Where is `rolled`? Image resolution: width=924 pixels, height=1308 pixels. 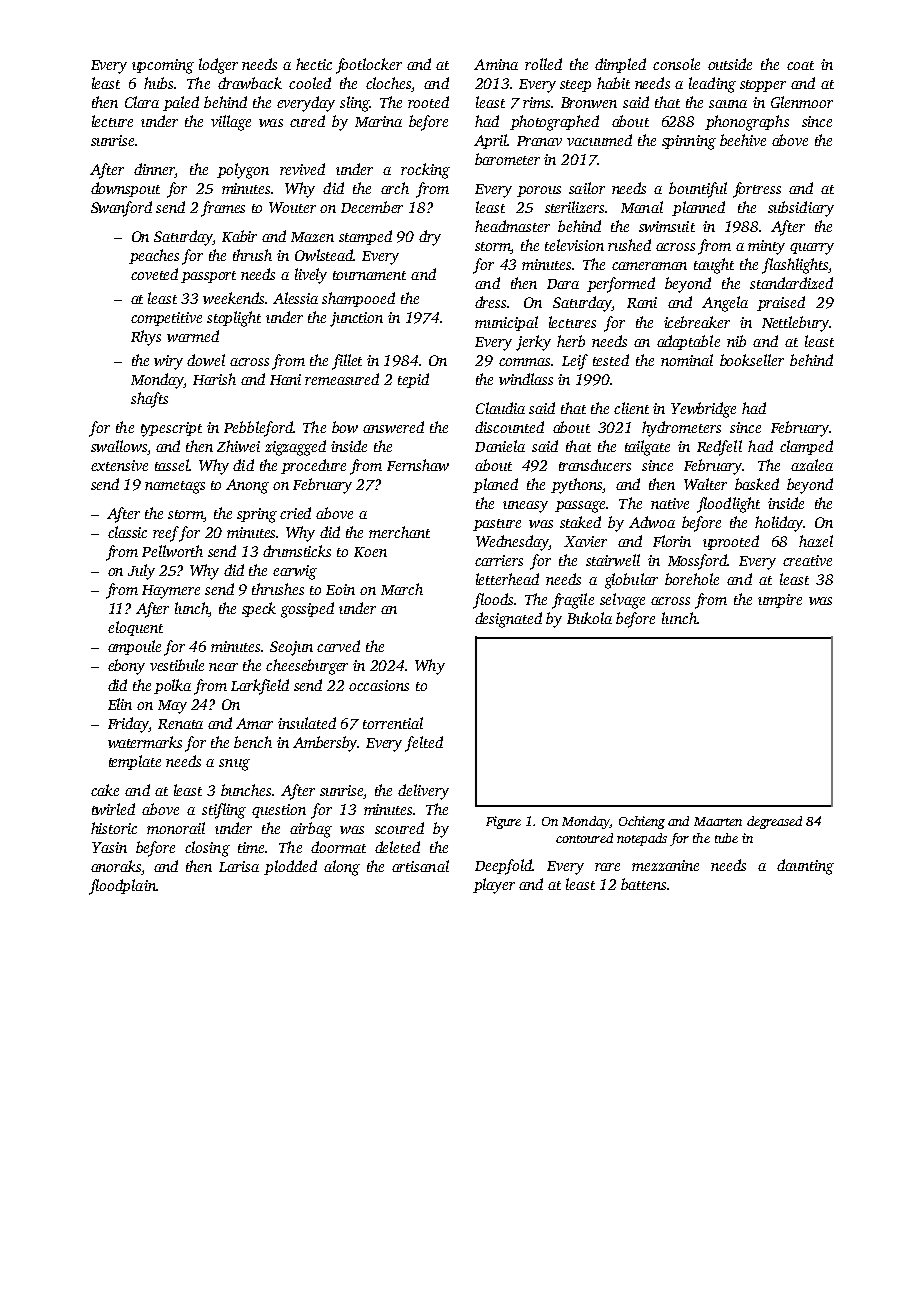
rolled is located at coordinates (543, 64).
